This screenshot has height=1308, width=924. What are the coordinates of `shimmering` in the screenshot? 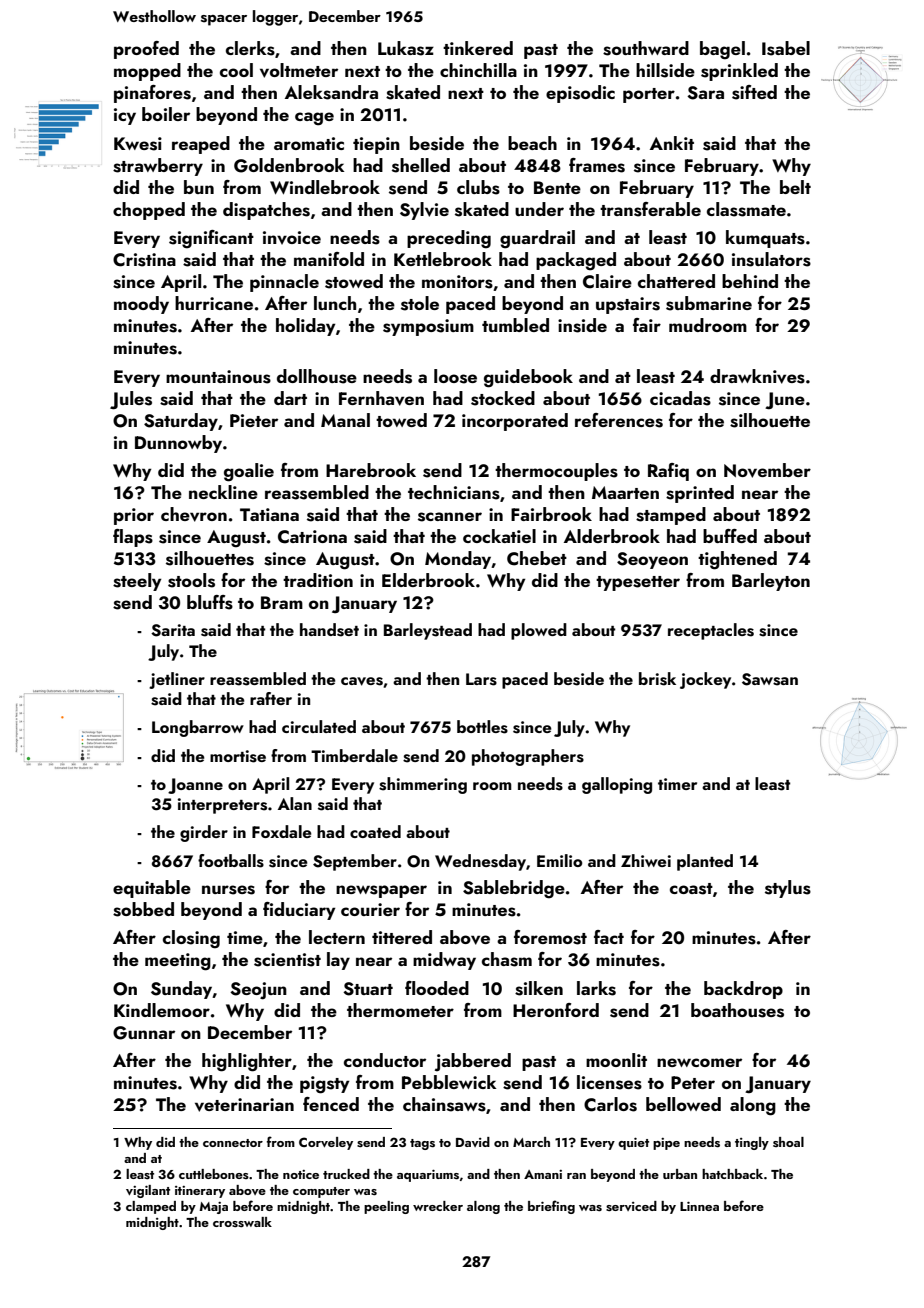 It's located at (423, 785).
